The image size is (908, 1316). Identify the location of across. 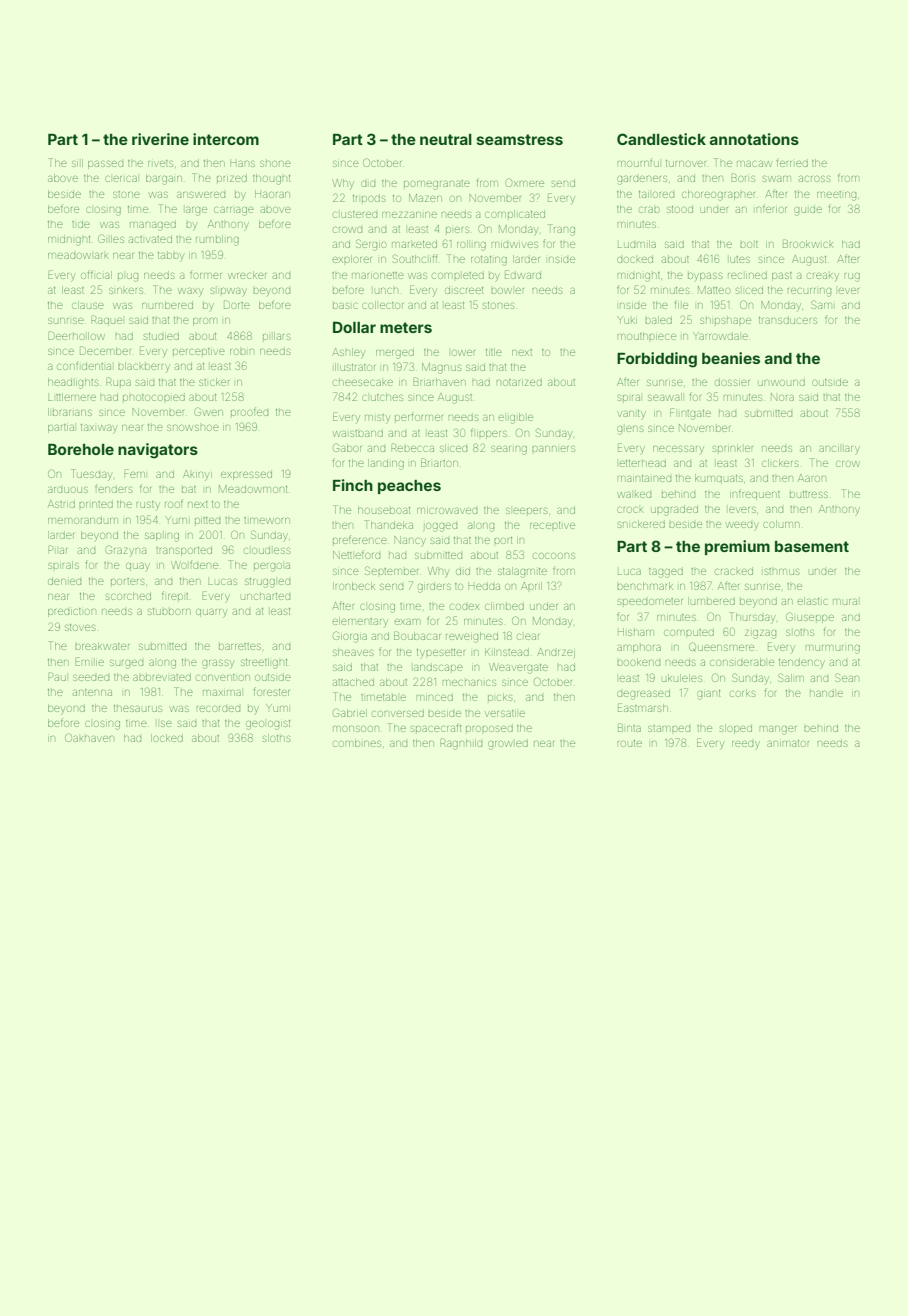
(814, 178).
